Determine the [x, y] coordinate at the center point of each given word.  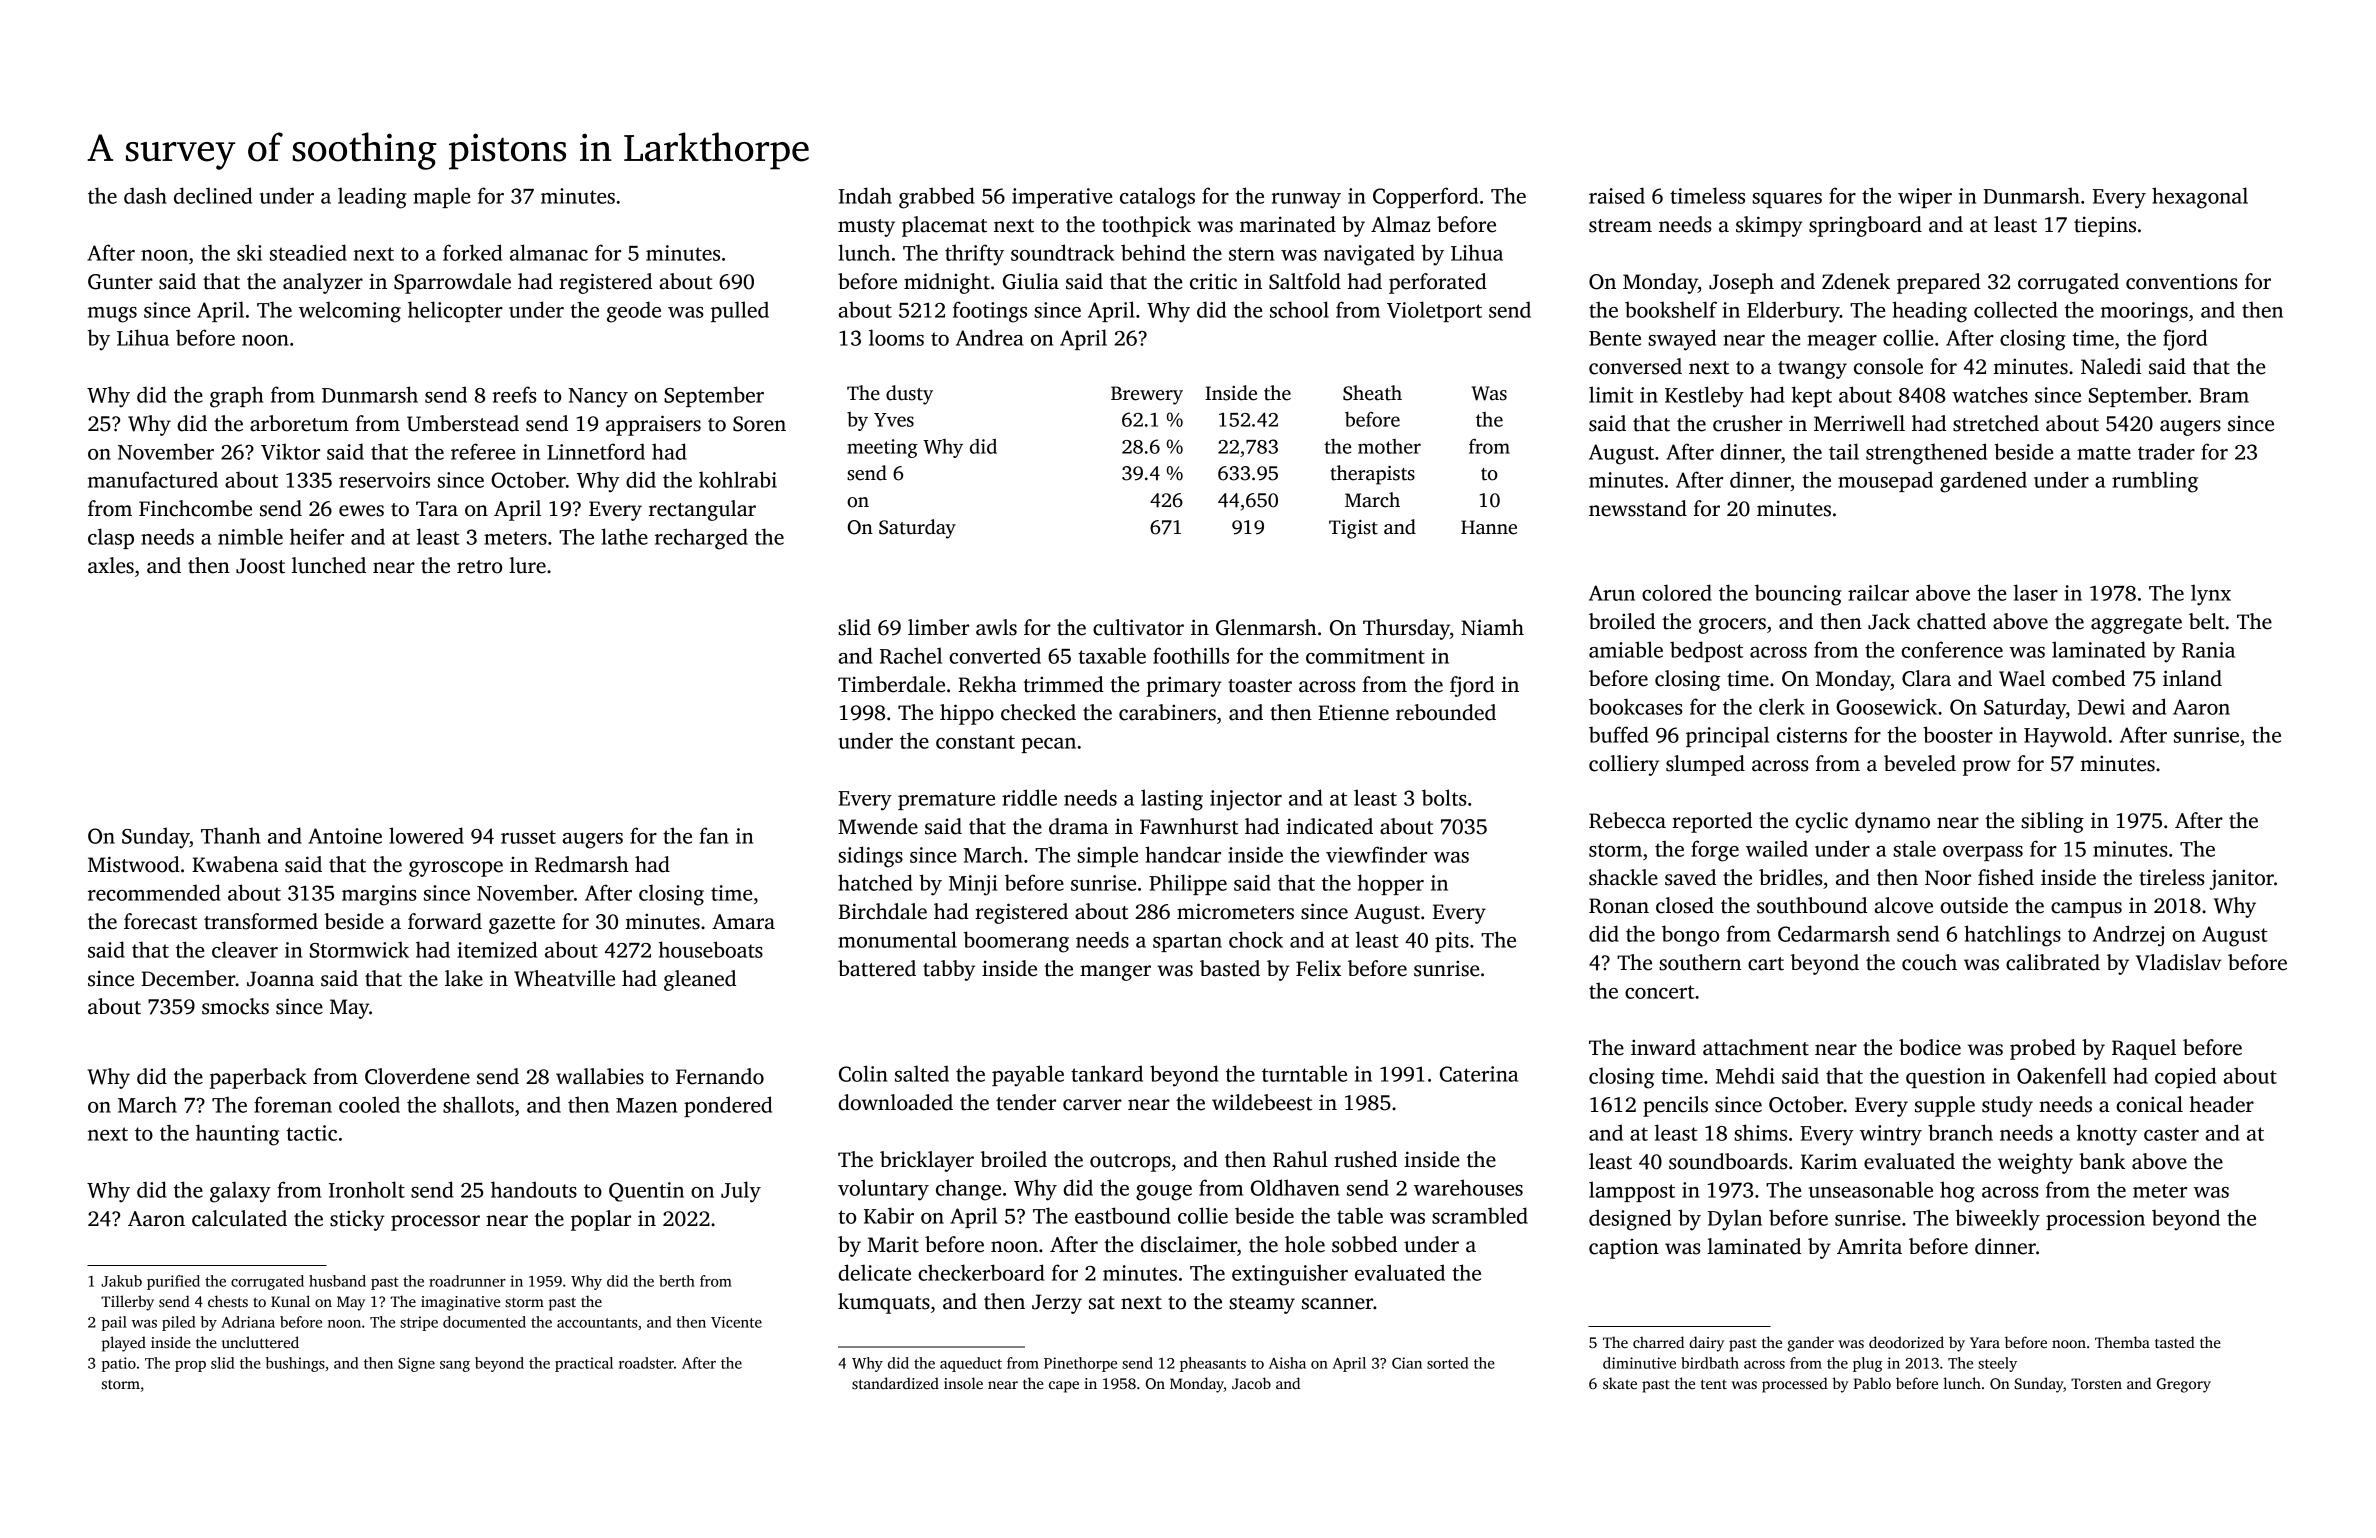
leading [372, 198]
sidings [870, 857]
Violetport [1434, 311]
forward [445, 921]
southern [1700, 962]
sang [455, 1366]
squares [1787, 200]
